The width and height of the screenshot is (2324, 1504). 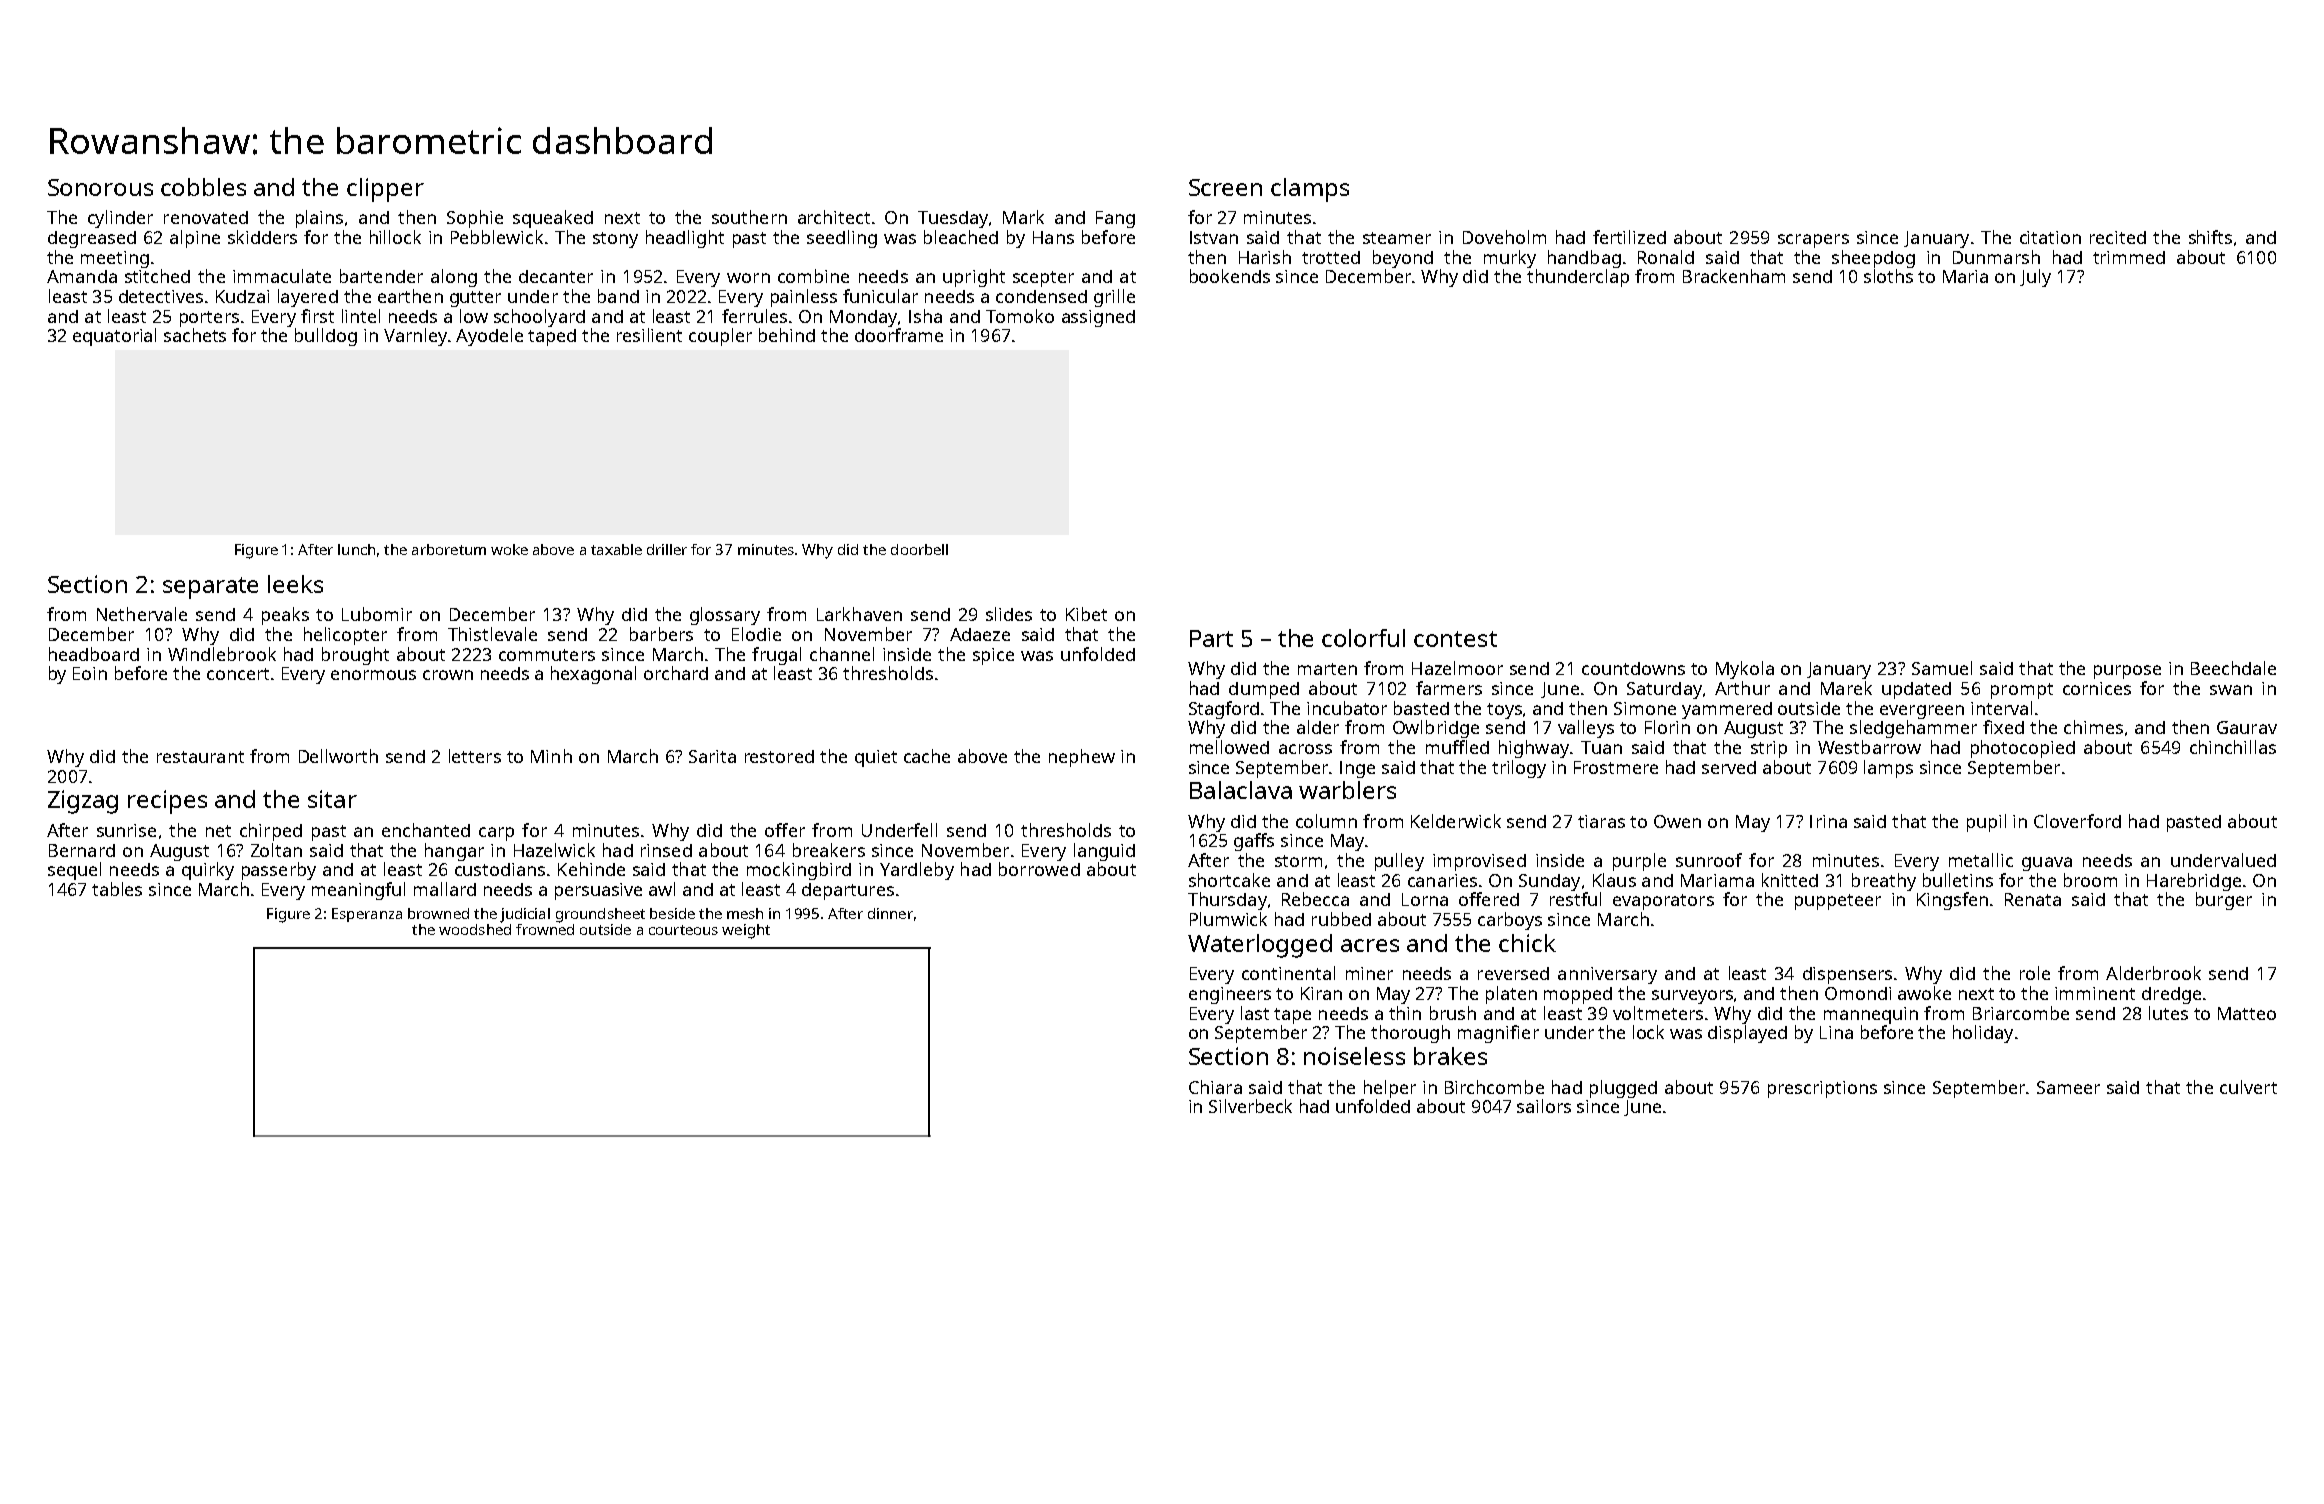 What do you see at coordinates (2233, 668) in the screenshot?
I see `Beechdale` at bounding box center [2233, 668].
